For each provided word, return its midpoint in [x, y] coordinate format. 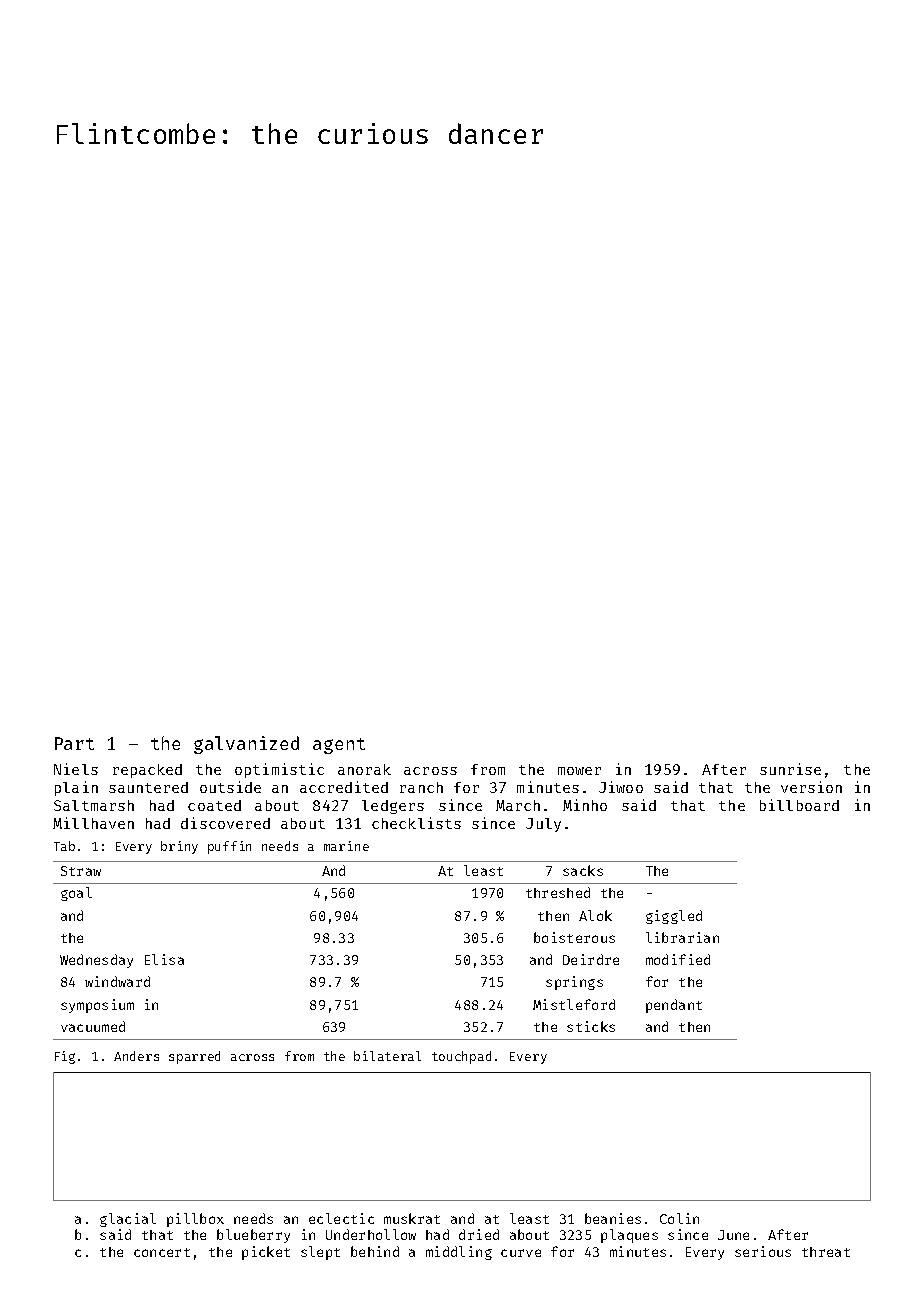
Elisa [164, 959]
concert [162, 1252]
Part [74, 743]
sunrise [790, 769]
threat [826, 1252]
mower [579, 771]
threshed [558, 892]
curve [521, 1253]
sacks [583, 870]
